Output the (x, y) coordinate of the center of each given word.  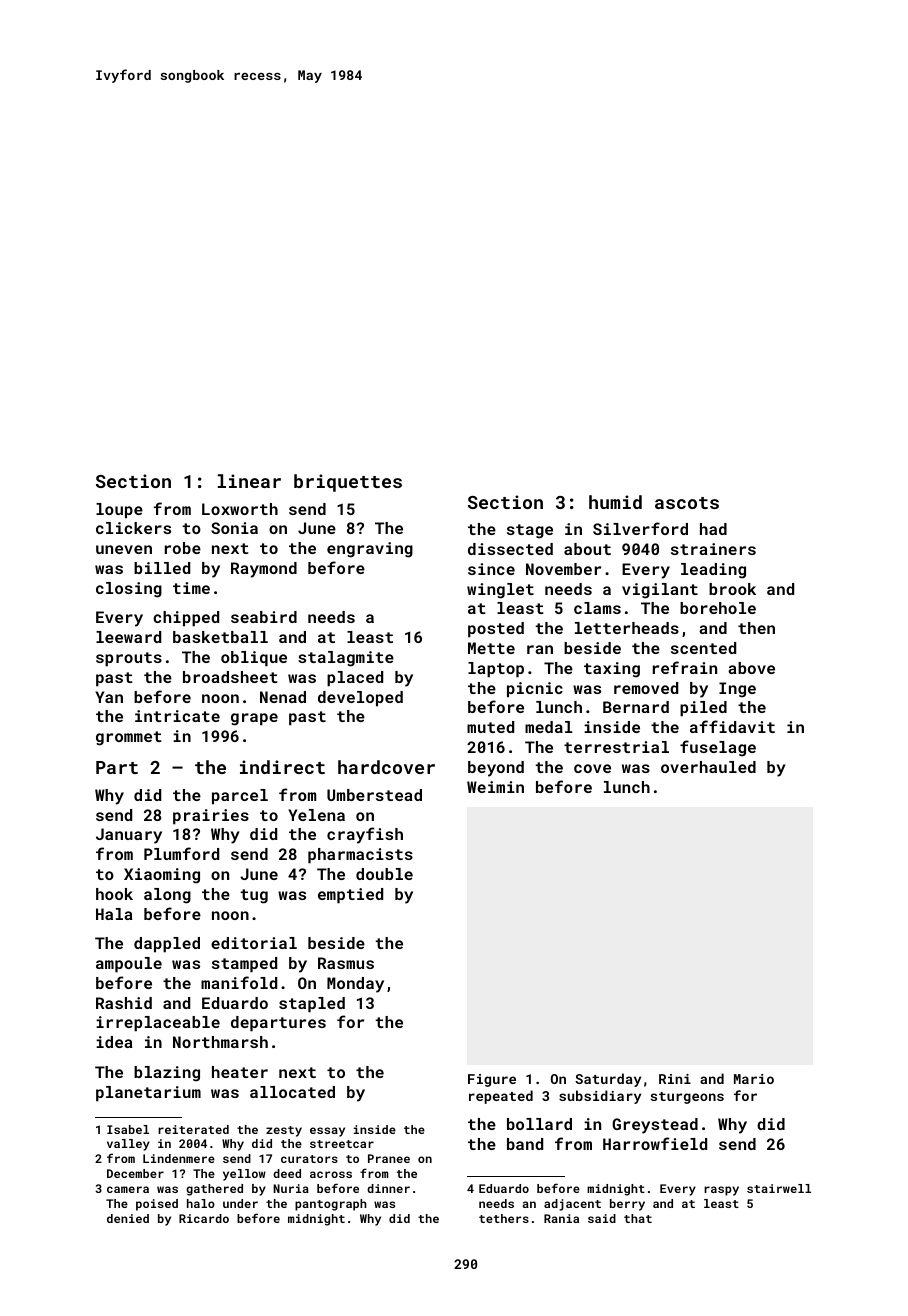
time (191, 588)
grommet (129, 738)
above (751, 668)
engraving (370, 550)
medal (548, 727)
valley (128, 1145)
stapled (312, 1005)
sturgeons (687, 1098)
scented (703, 648)
